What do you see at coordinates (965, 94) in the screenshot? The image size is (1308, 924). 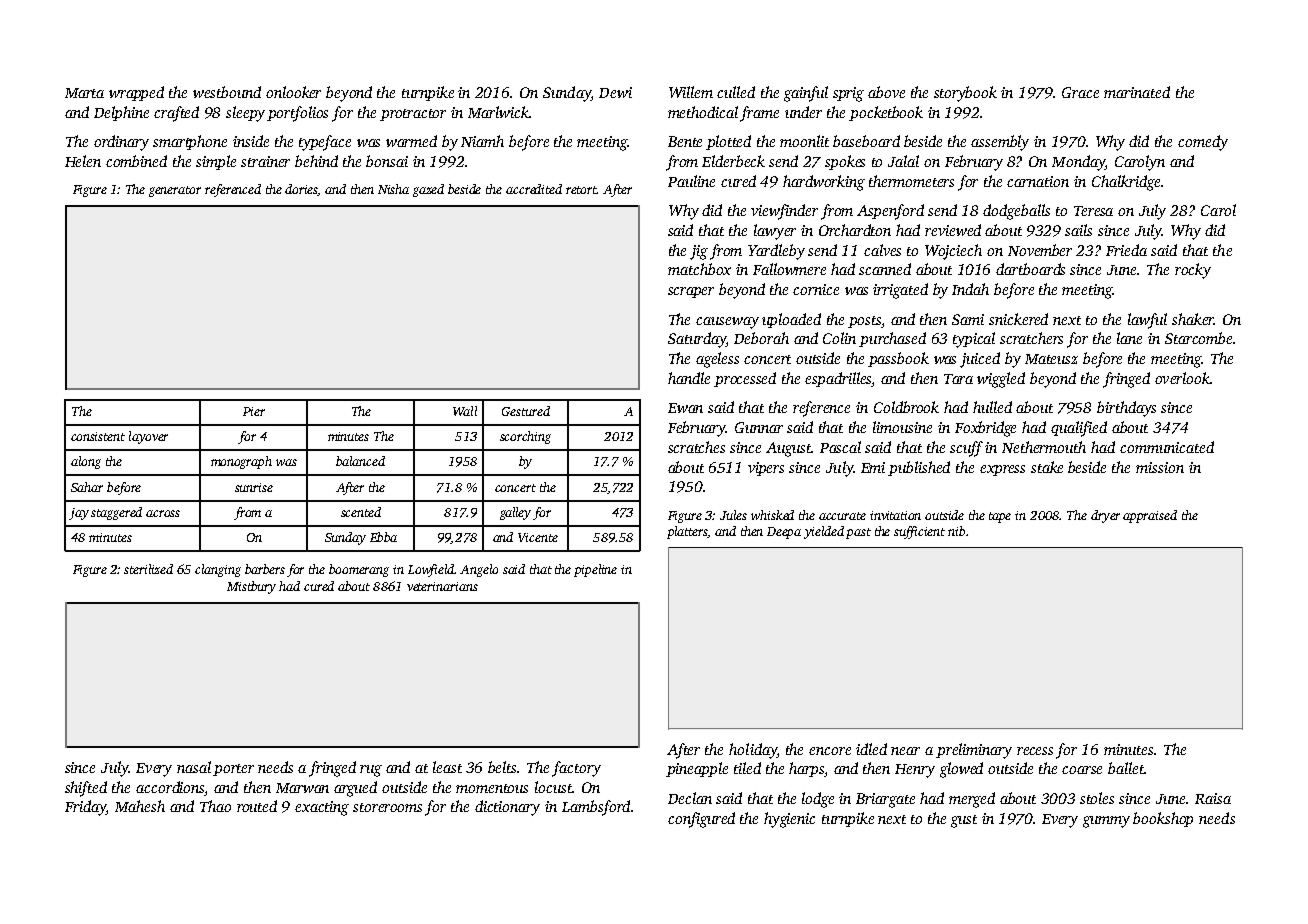 I see `storybook` at bounding box center [965, 94].
